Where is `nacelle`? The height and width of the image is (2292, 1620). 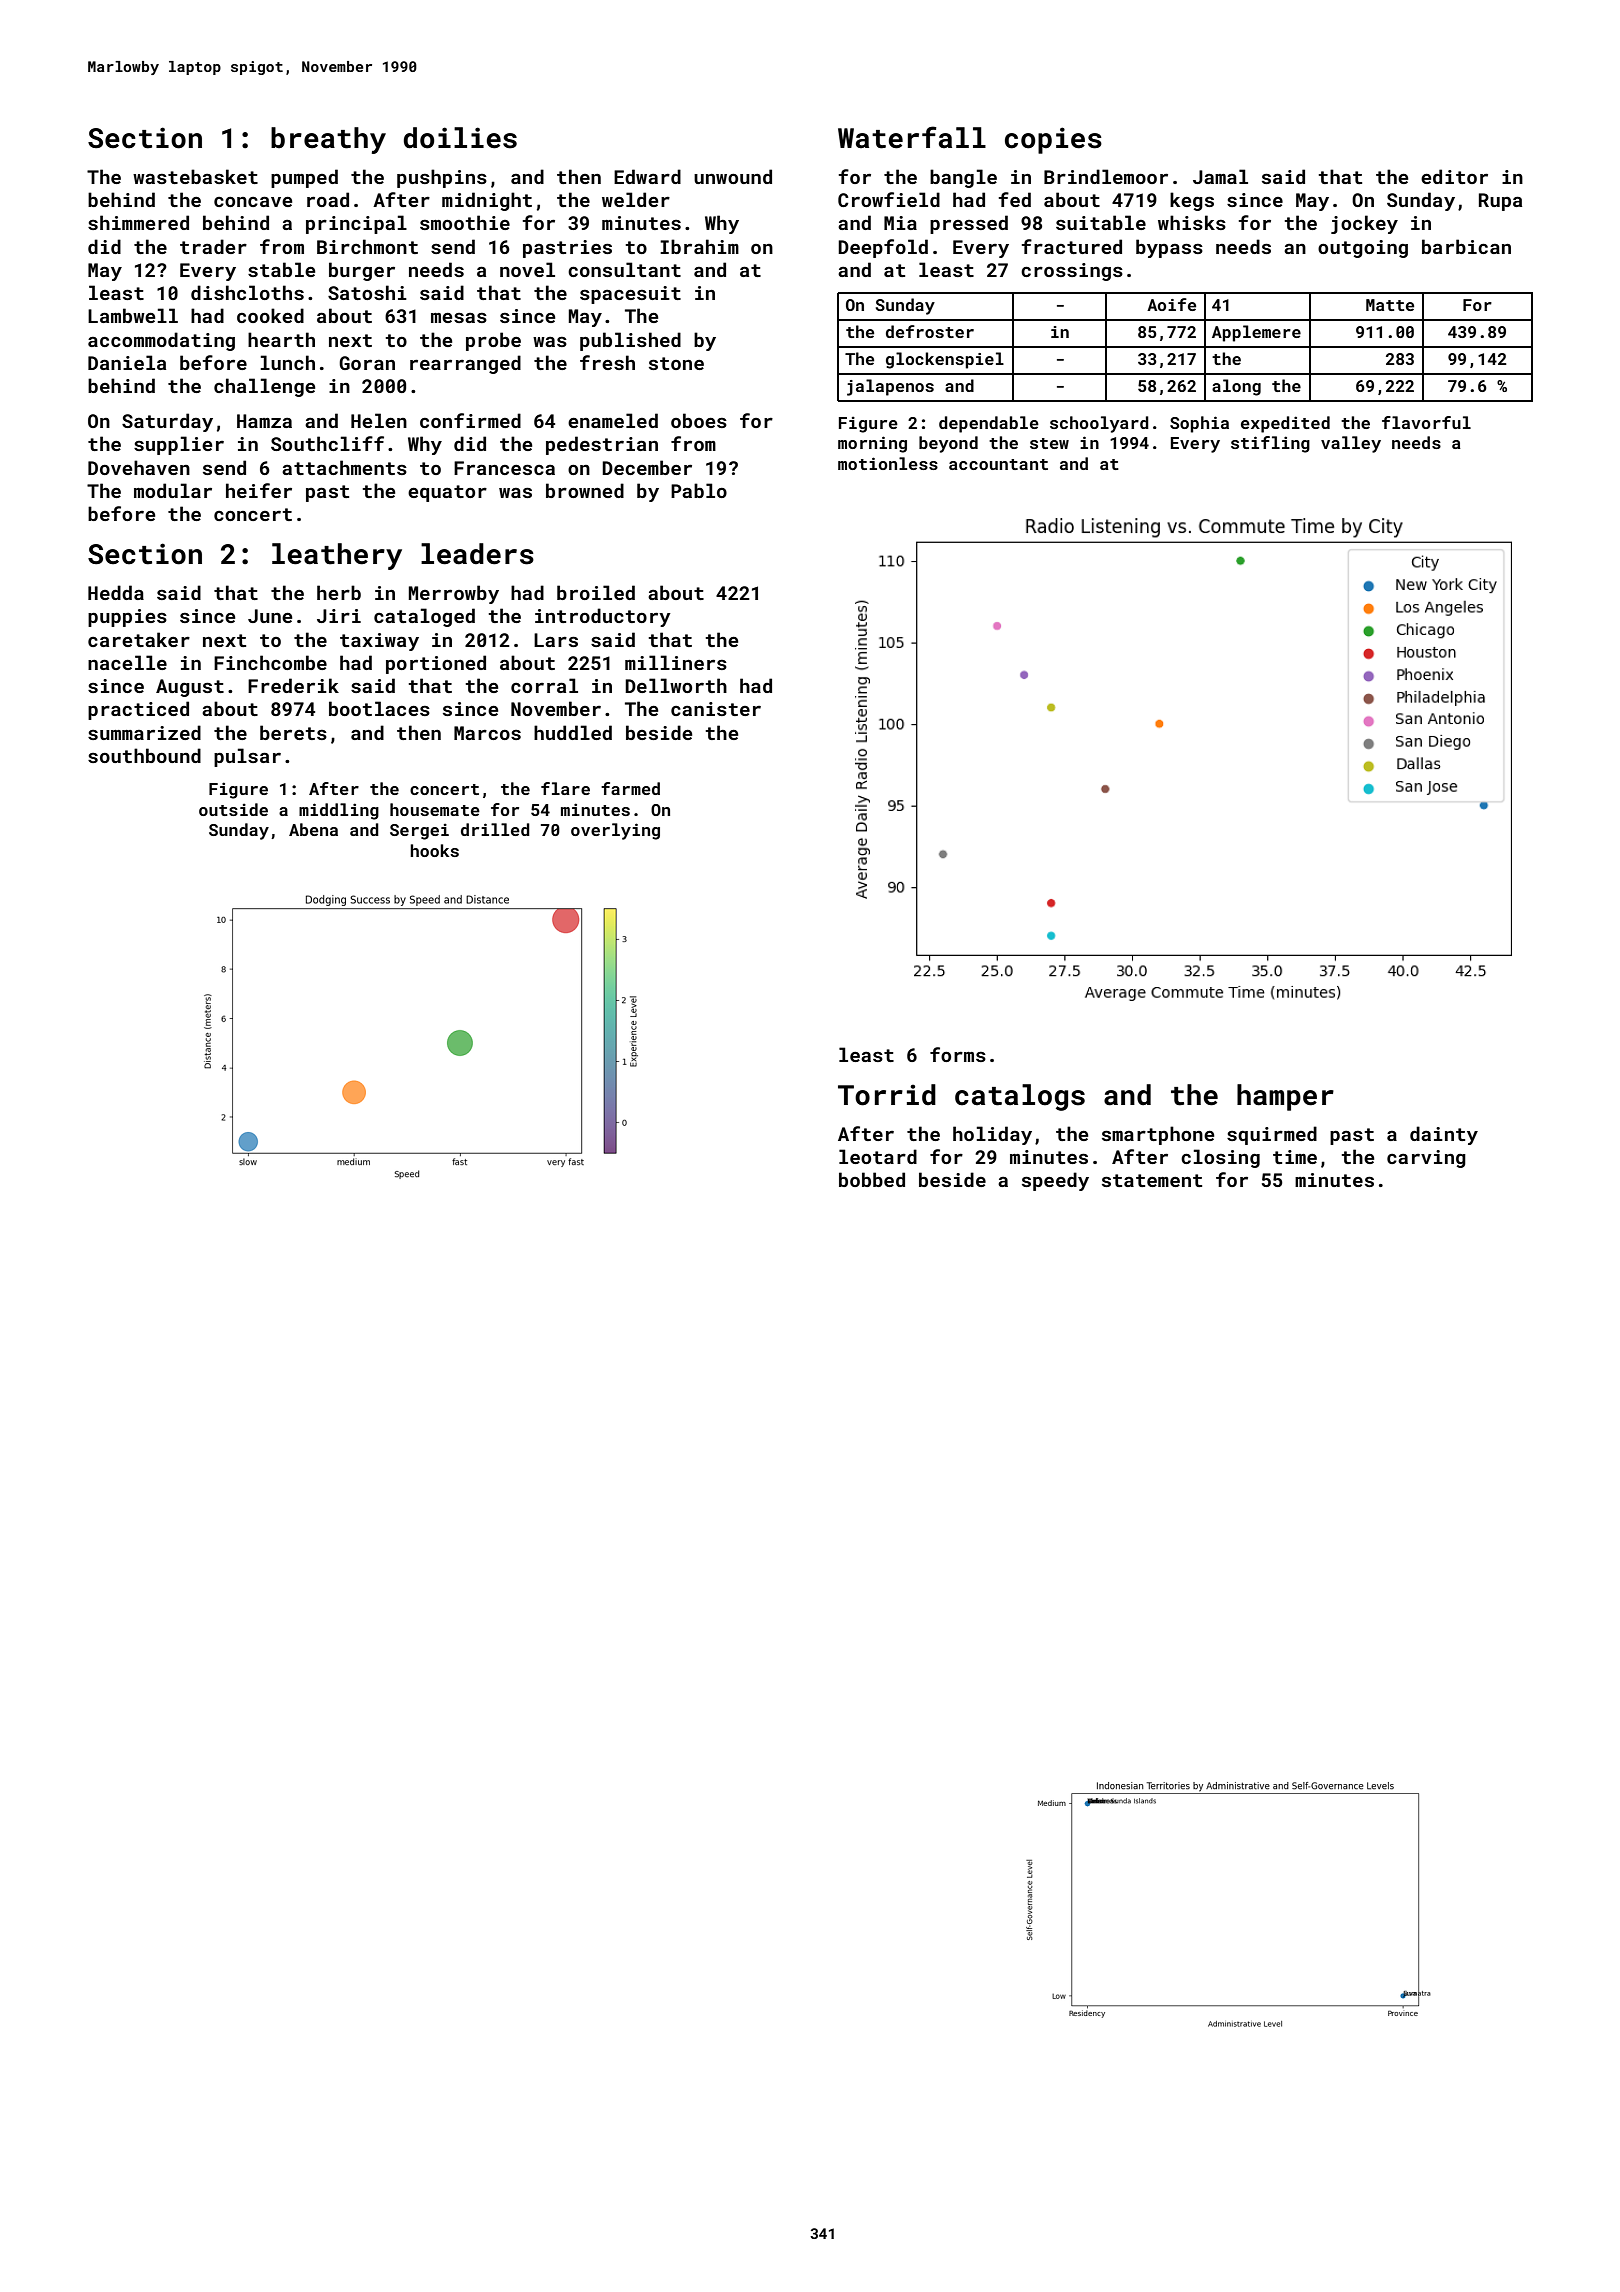
nacelle is located at coordinates (127, 662).
